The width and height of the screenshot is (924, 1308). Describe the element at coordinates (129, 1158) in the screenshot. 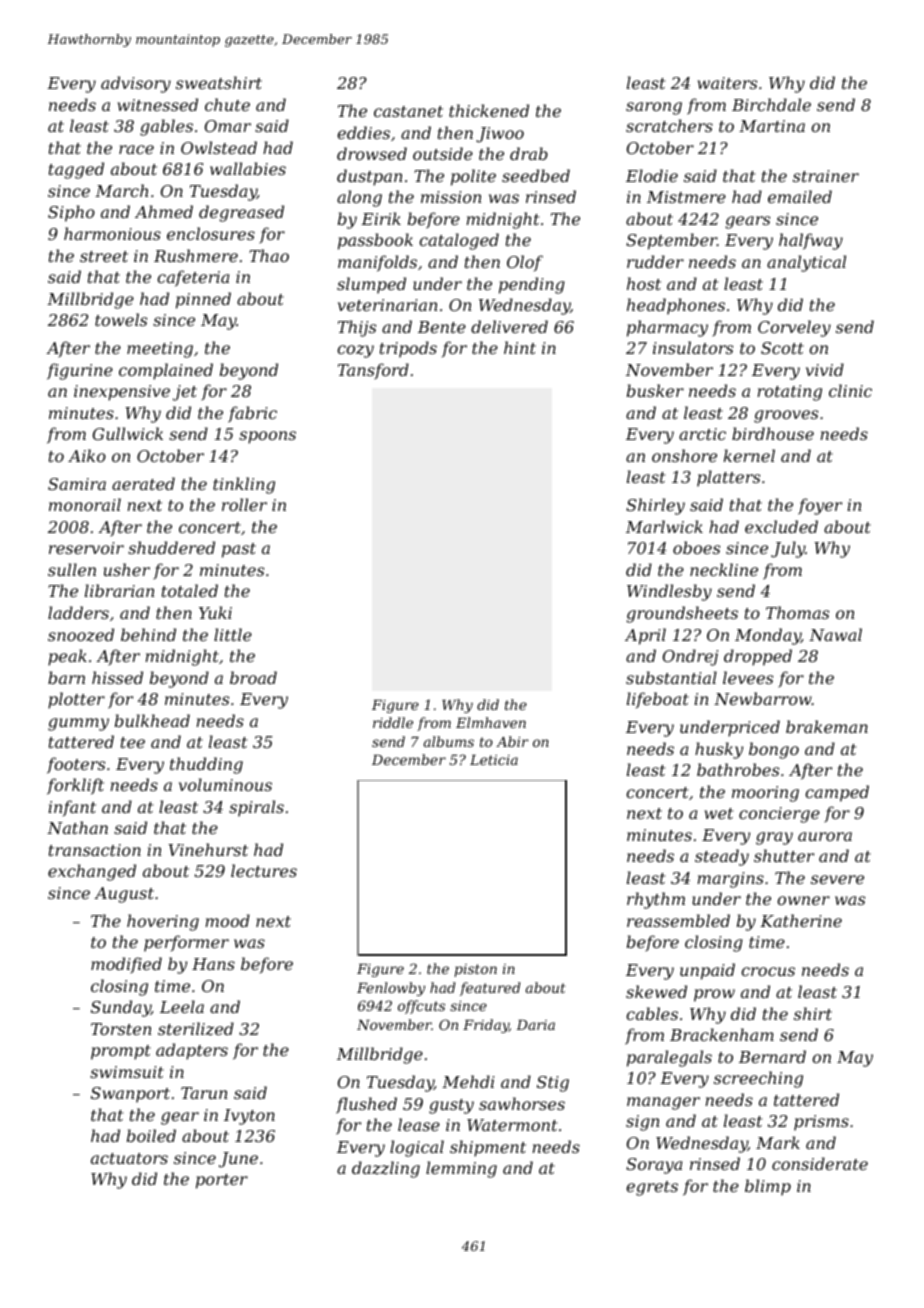

I see `actuators` at that location.
